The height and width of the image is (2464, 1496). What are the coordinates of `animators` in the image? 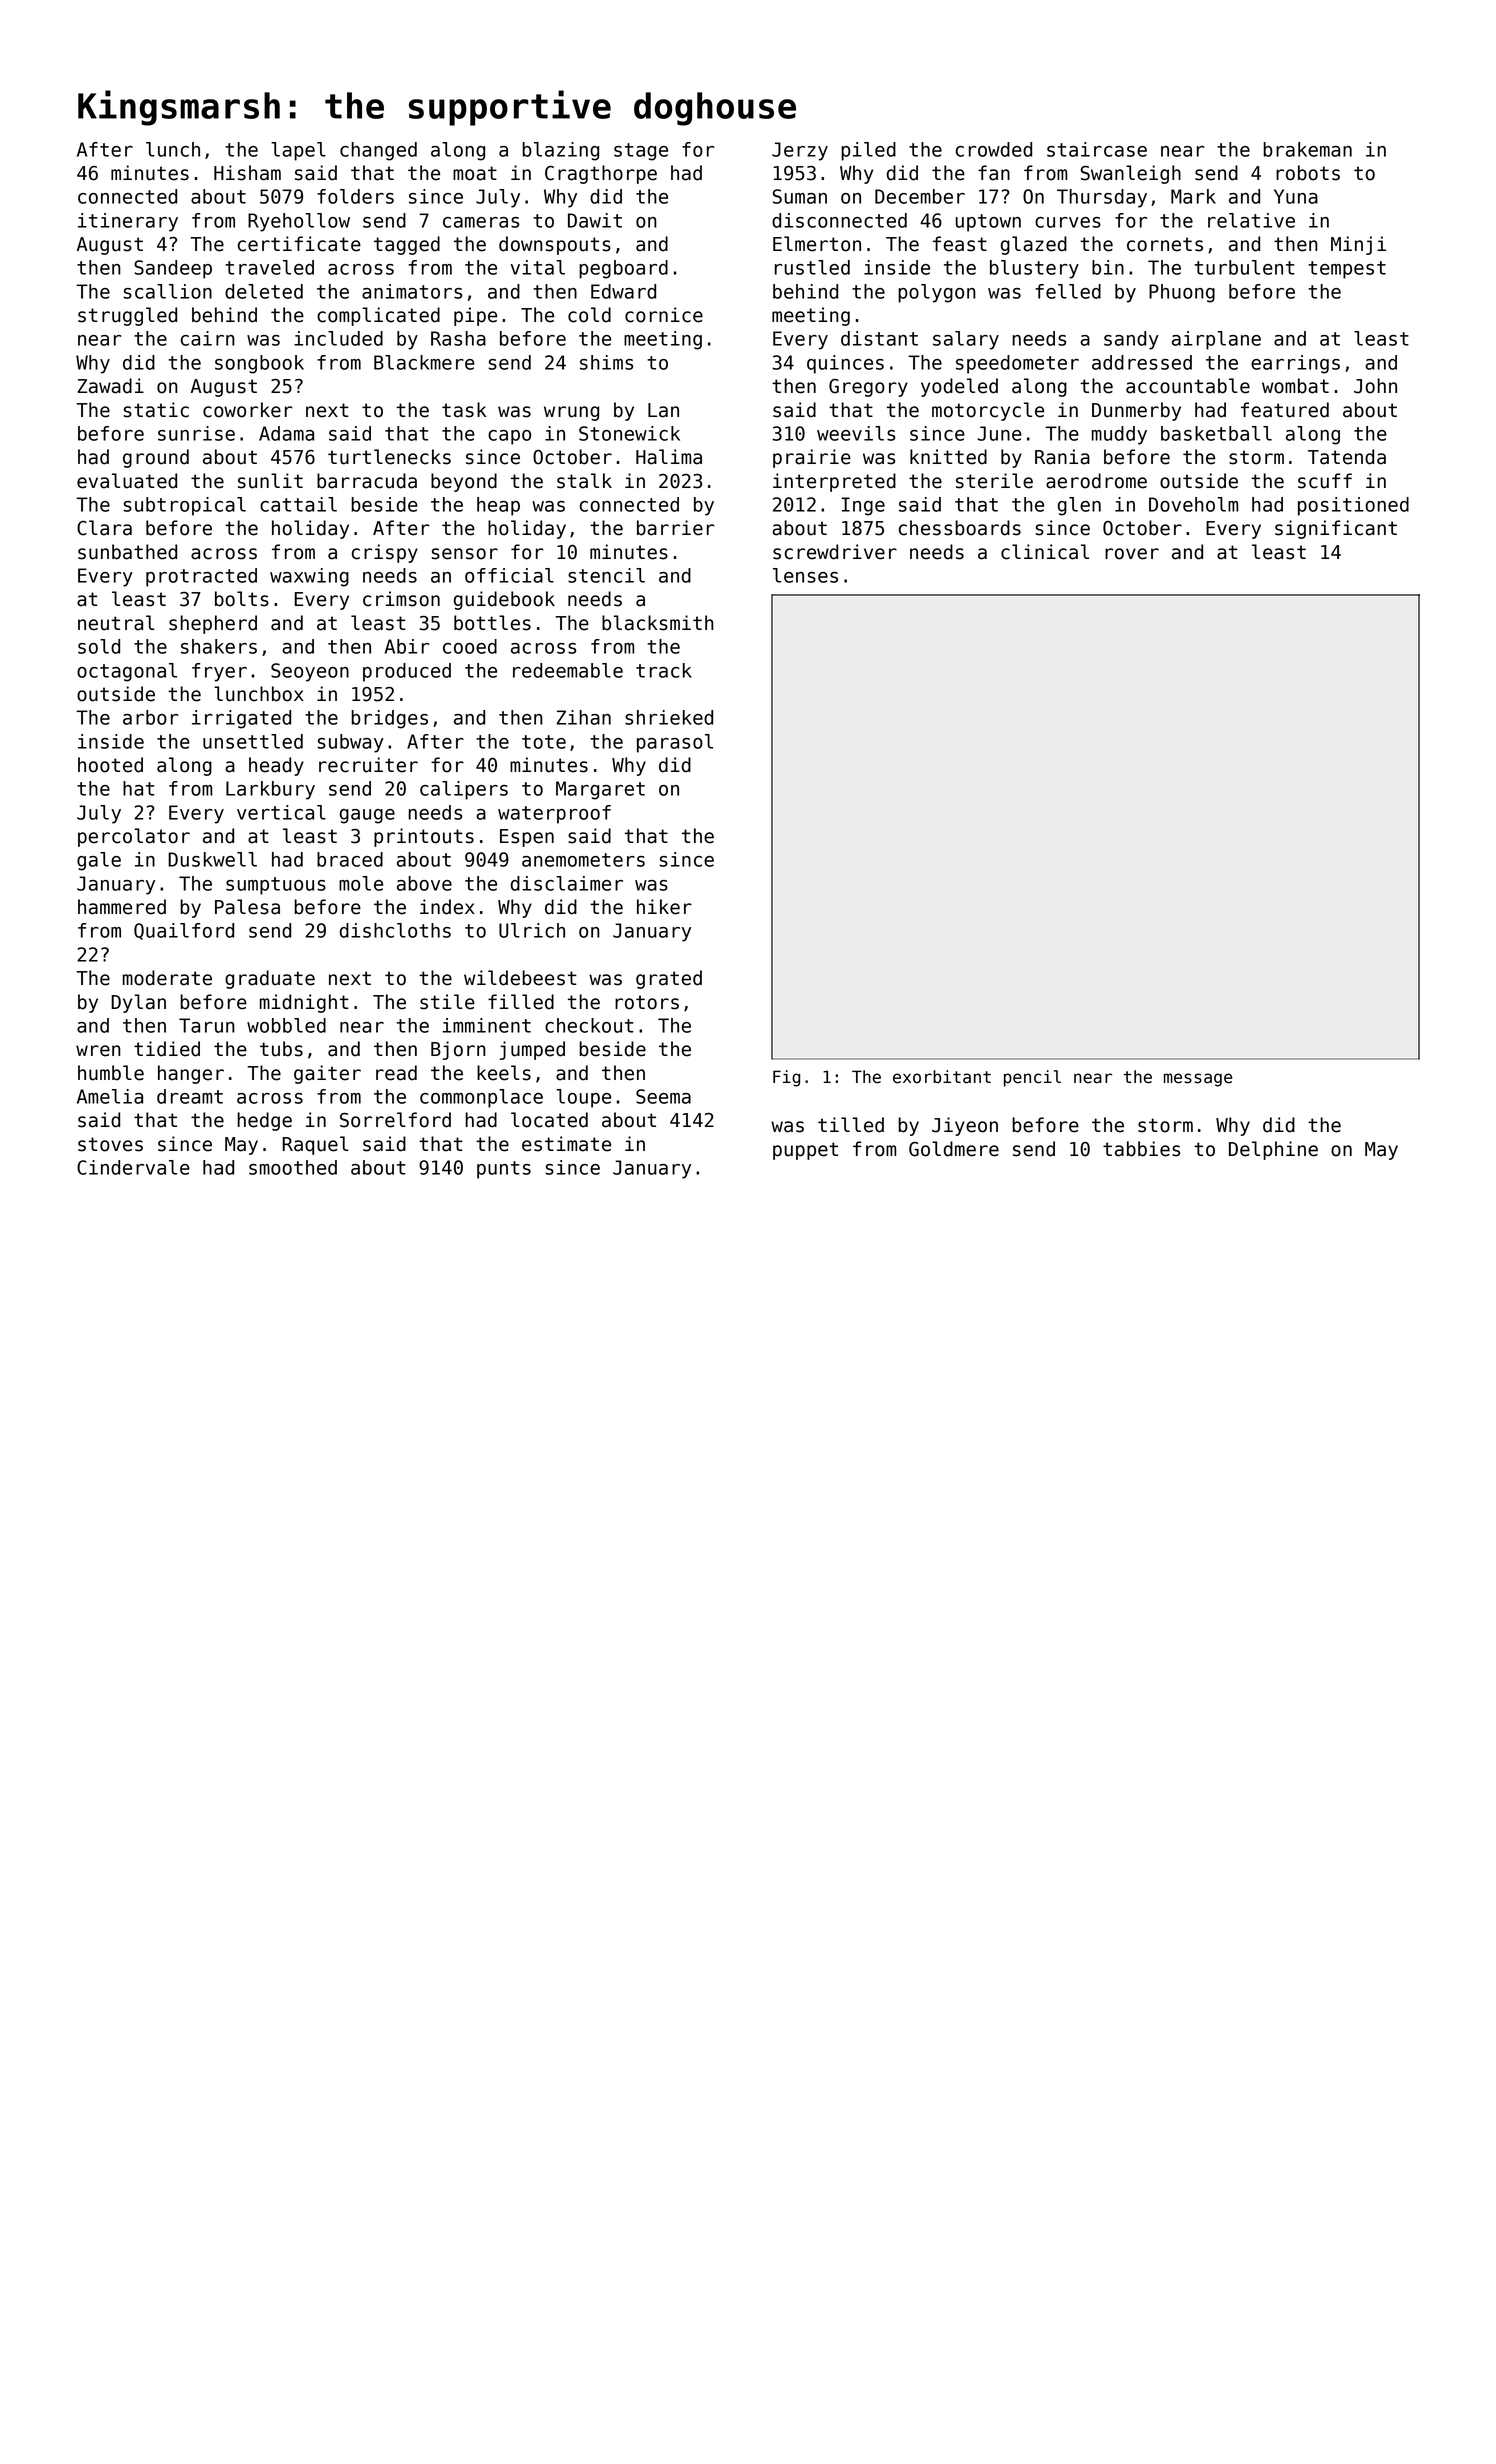 It's located at (412, 291).
